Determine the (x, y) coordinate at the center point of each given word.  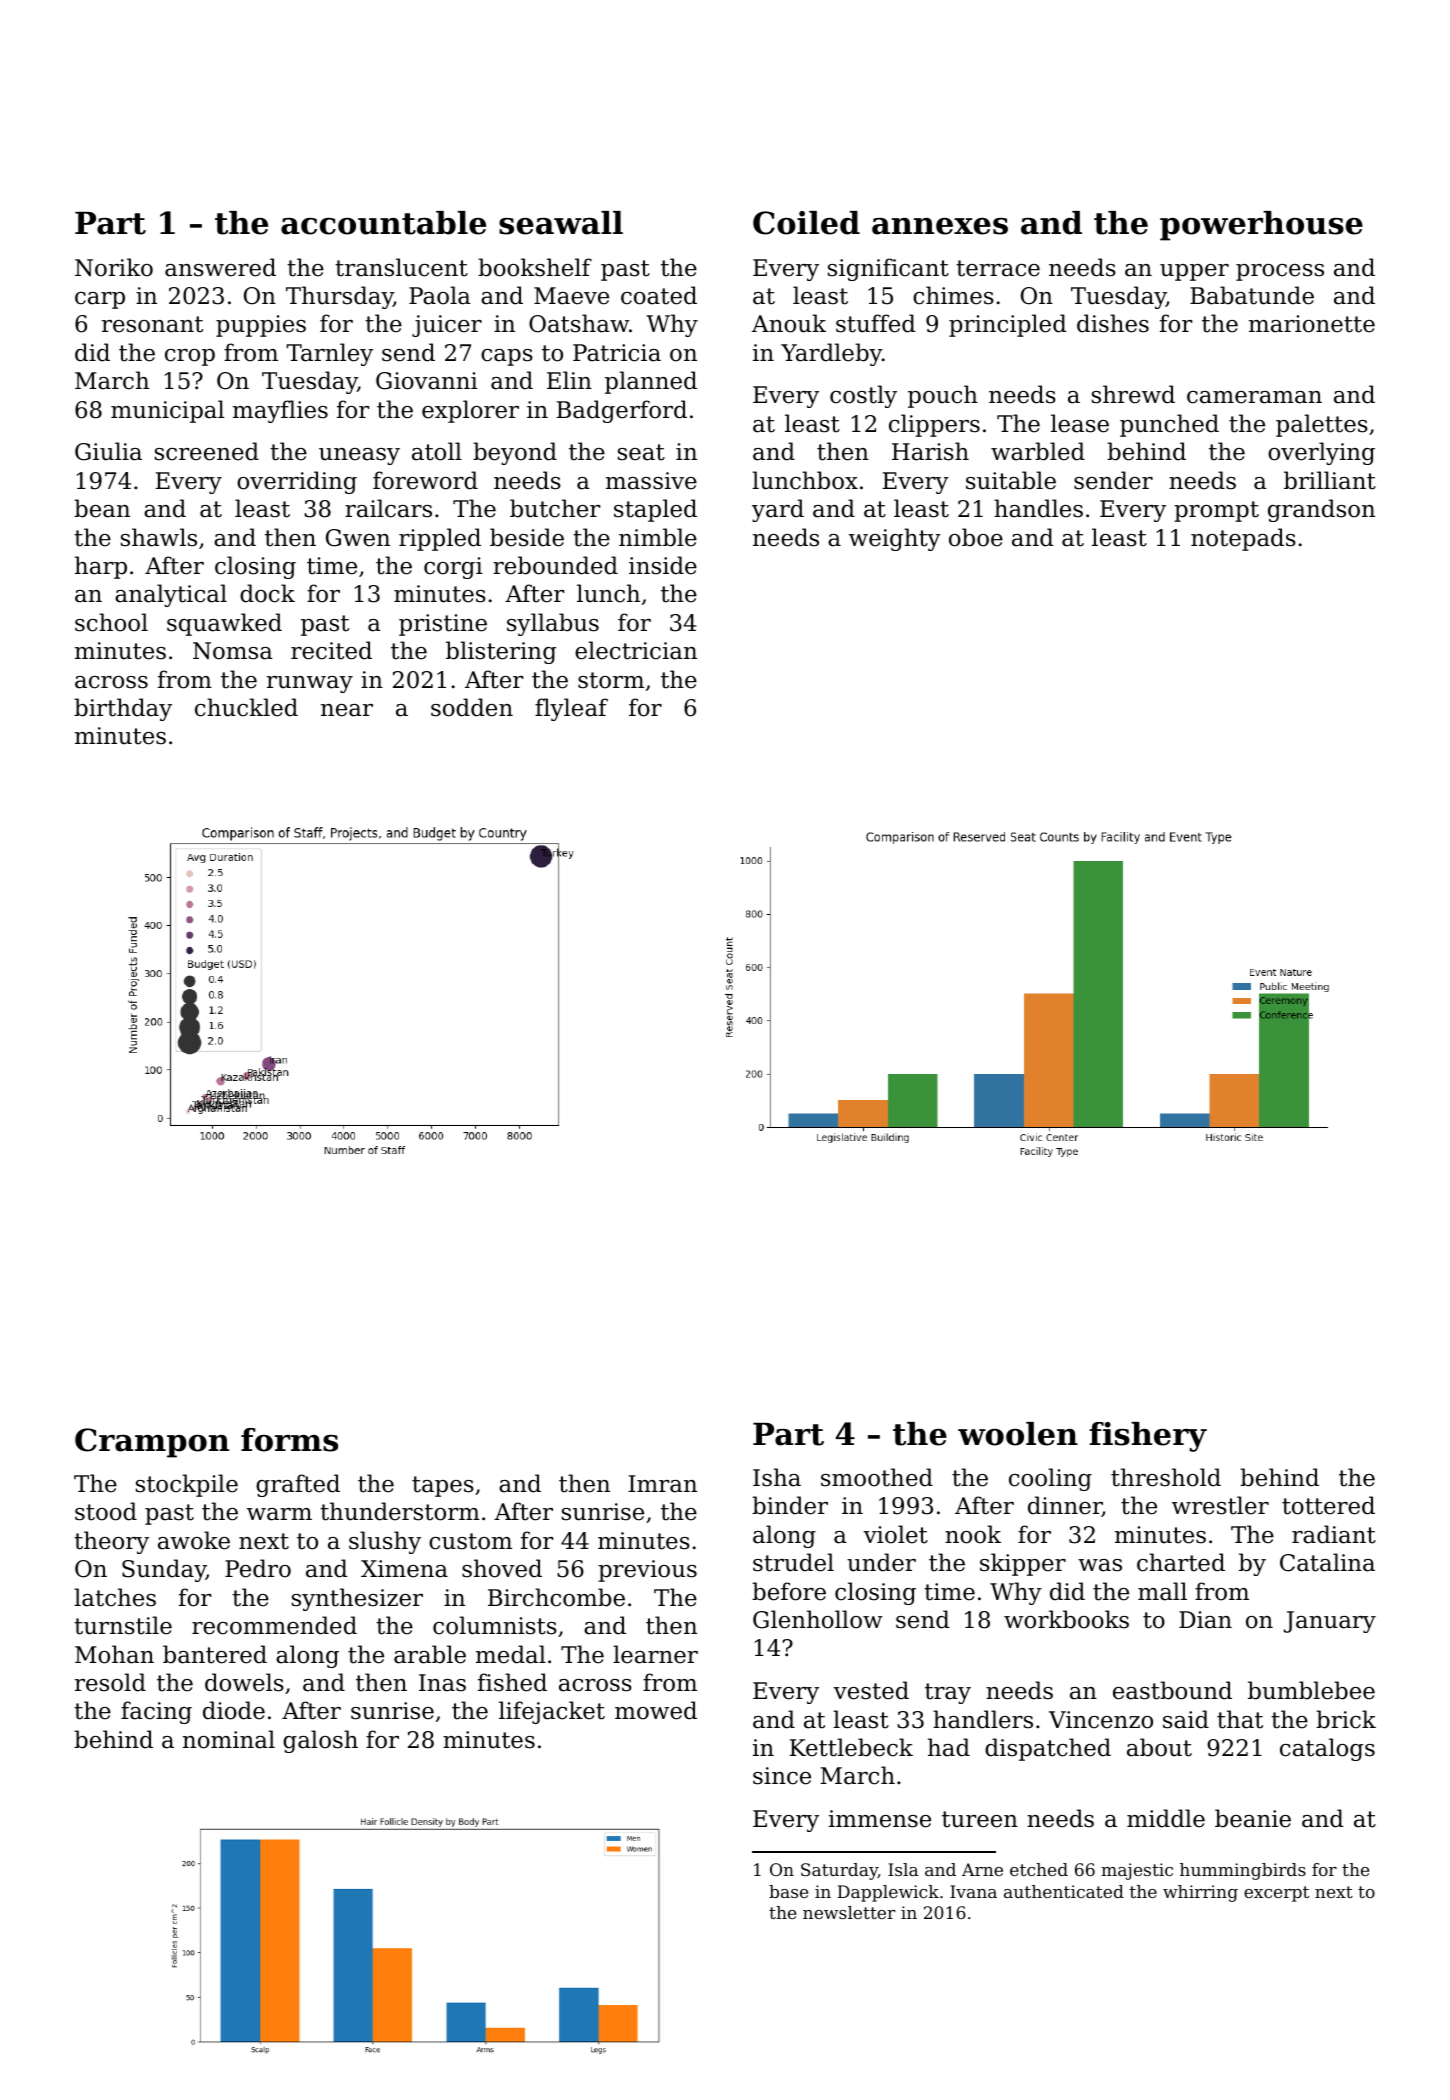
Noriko (114, 267)
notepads (1243, 539)
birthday (123, 709)
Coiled (806, 223)
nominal (229, 1739)
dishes (1113, 323)
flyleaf (571, 709)
